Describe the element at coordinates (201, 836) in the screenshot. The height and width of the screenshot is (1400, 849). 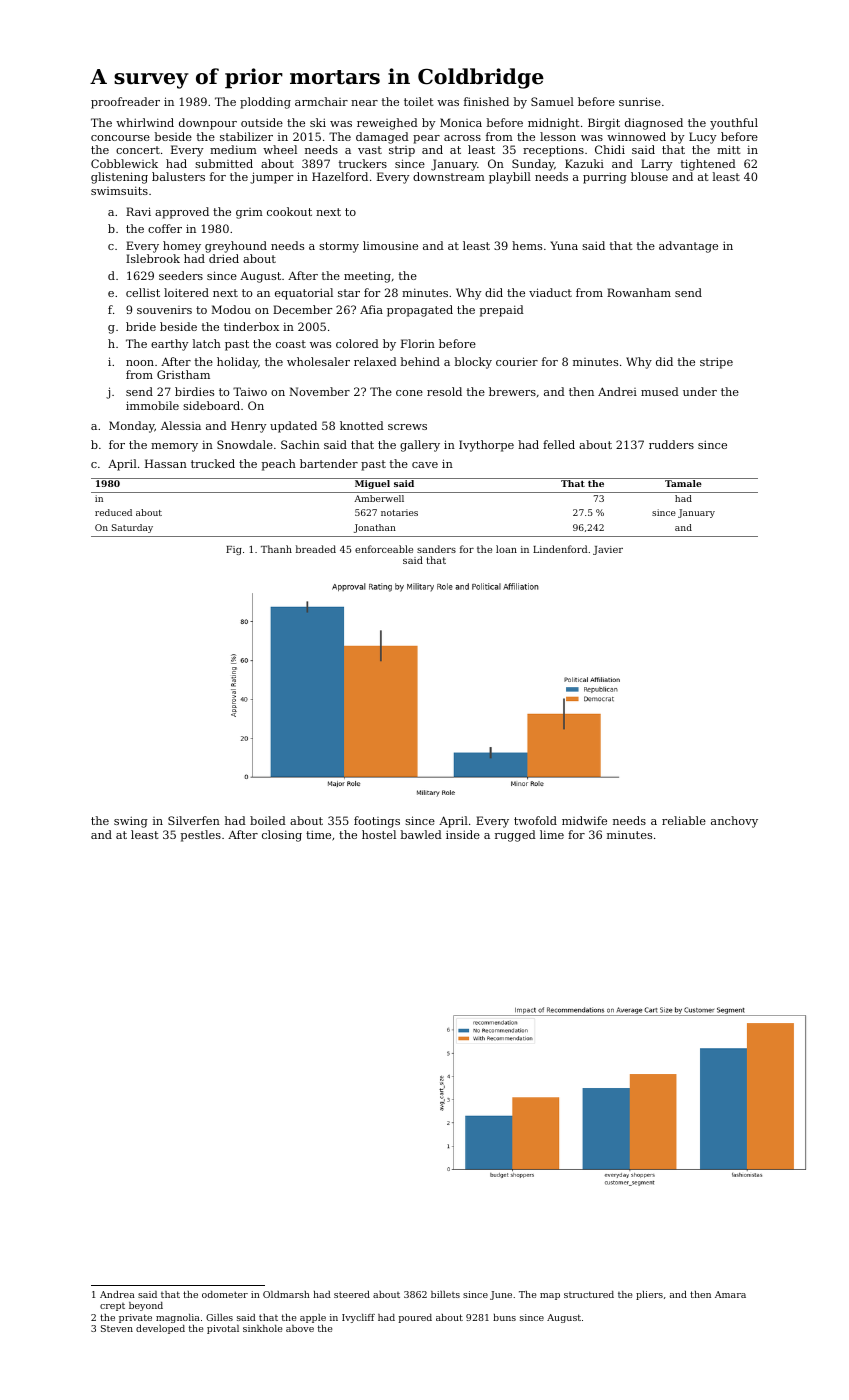
I see `pestles` at that location.
